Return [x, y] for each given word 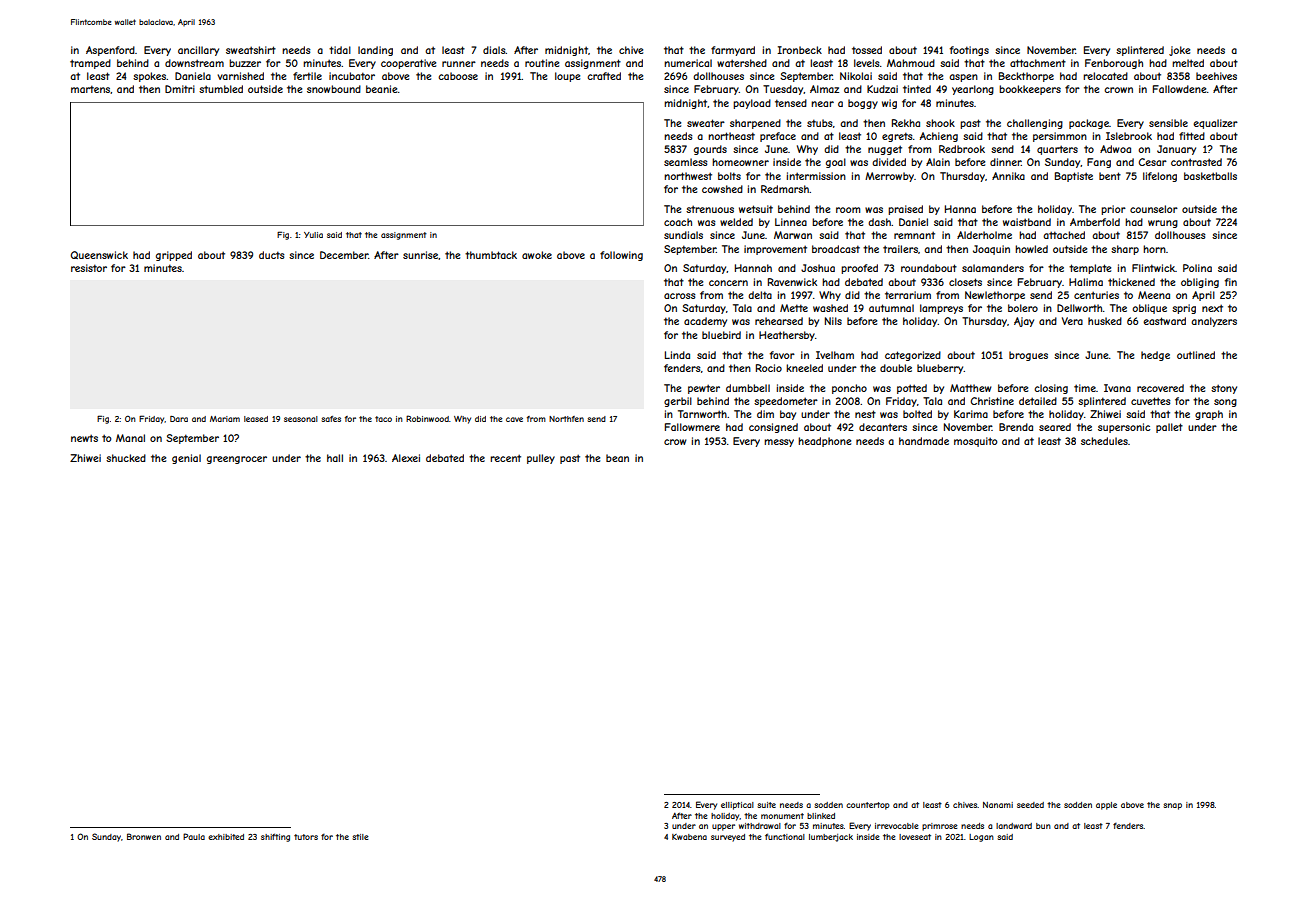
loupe [567, 77]
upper [723, 827]
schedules [1104, 441]
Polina [1197, 268]
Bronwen [144, 836]
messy [779, 443]
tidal [340, 50]
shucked [126, 458]
